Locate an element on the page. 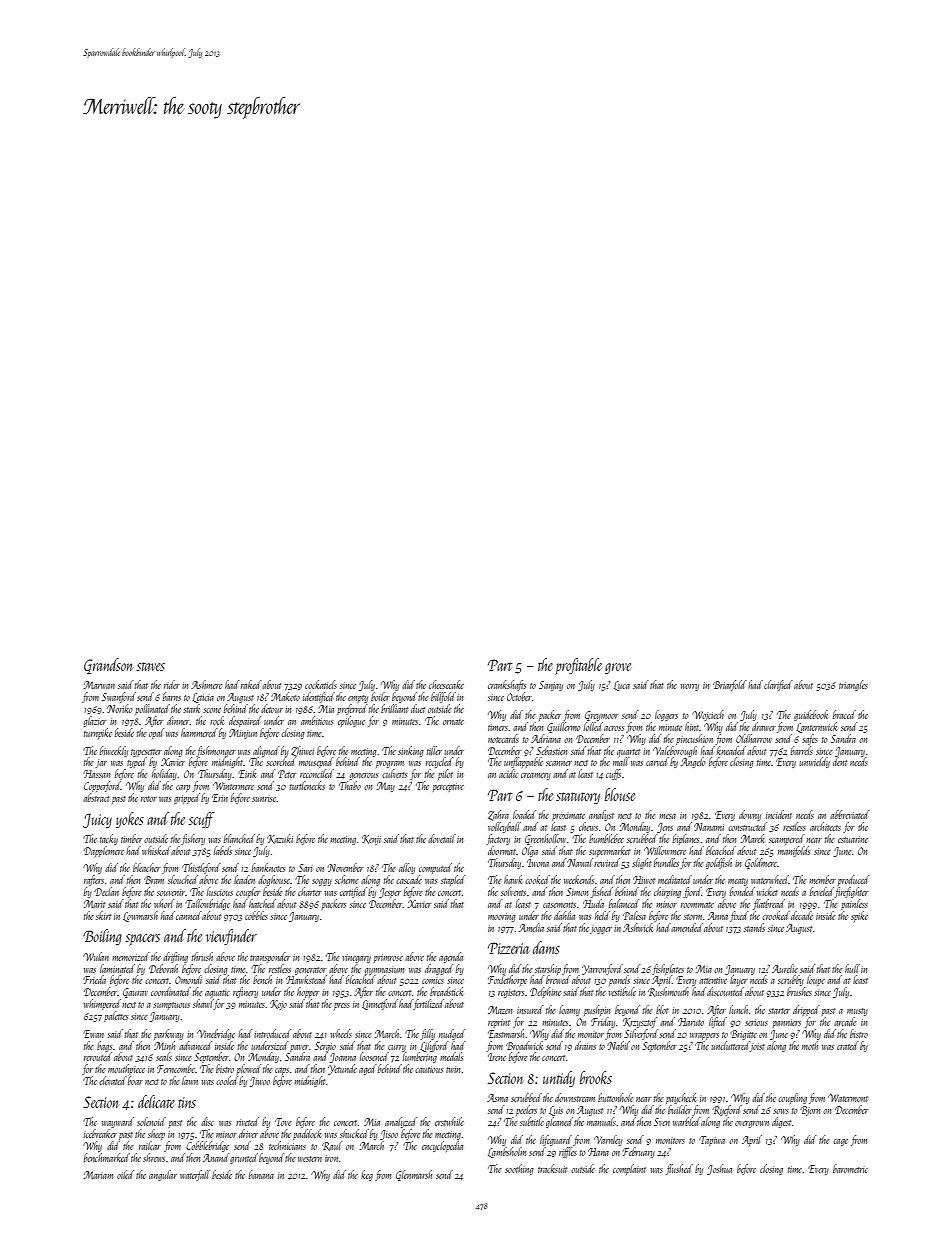 The height and width of the page is (1233, 952). stands is located at coordinates (754, 927).
